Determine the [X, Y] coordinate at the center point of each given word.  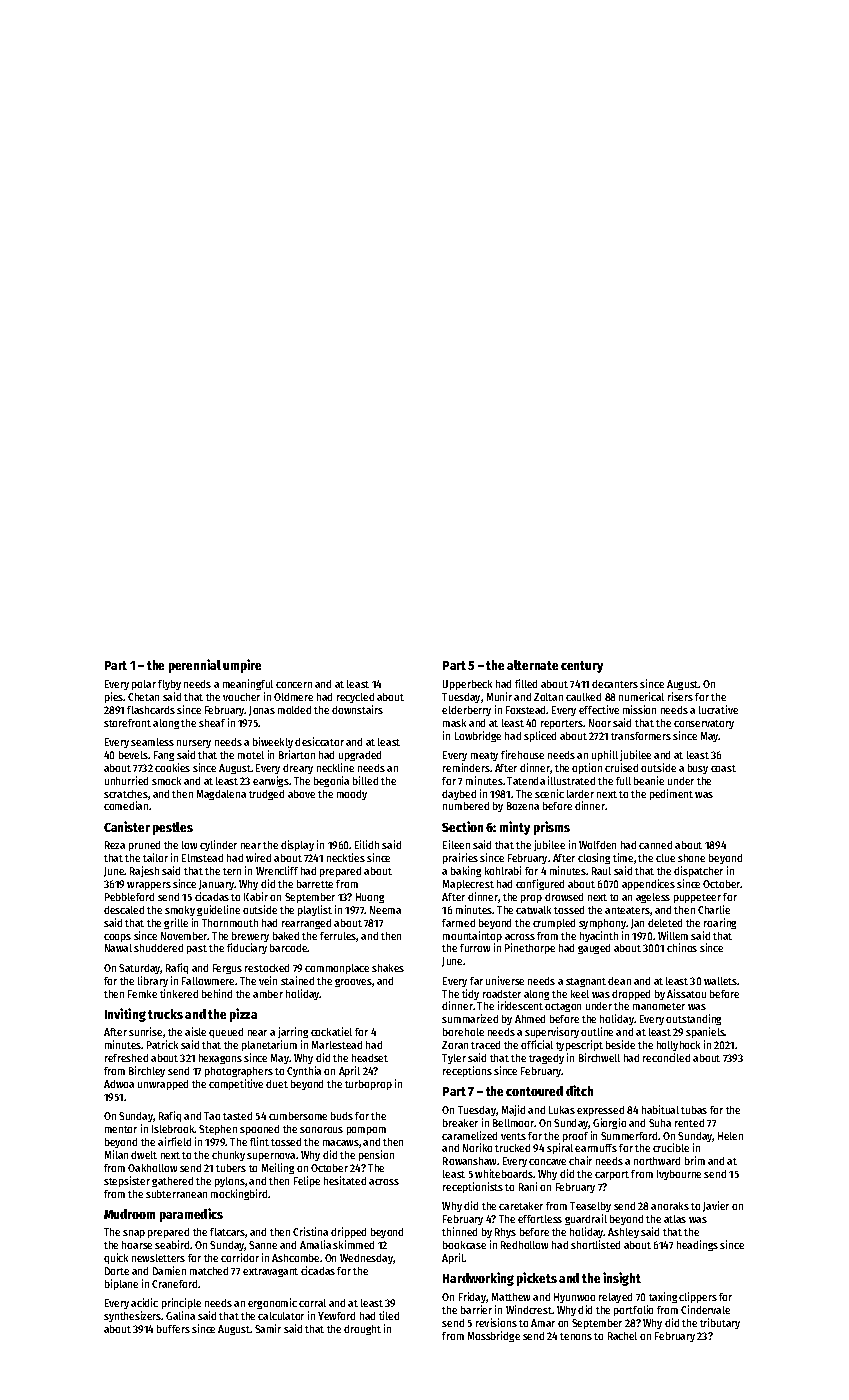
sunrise [145, 1031]
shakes [388, 968]
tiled [389, 1315]
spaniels [705, 1032]
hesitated [345, 1180]
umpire [242, 666]
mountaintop [472, 936]
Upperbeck [467, 685]
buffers [173, 1329]
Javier [716, 1206]
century [582, 667]
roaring [720, 923]
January [217, 885]
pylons [230, 1182]
